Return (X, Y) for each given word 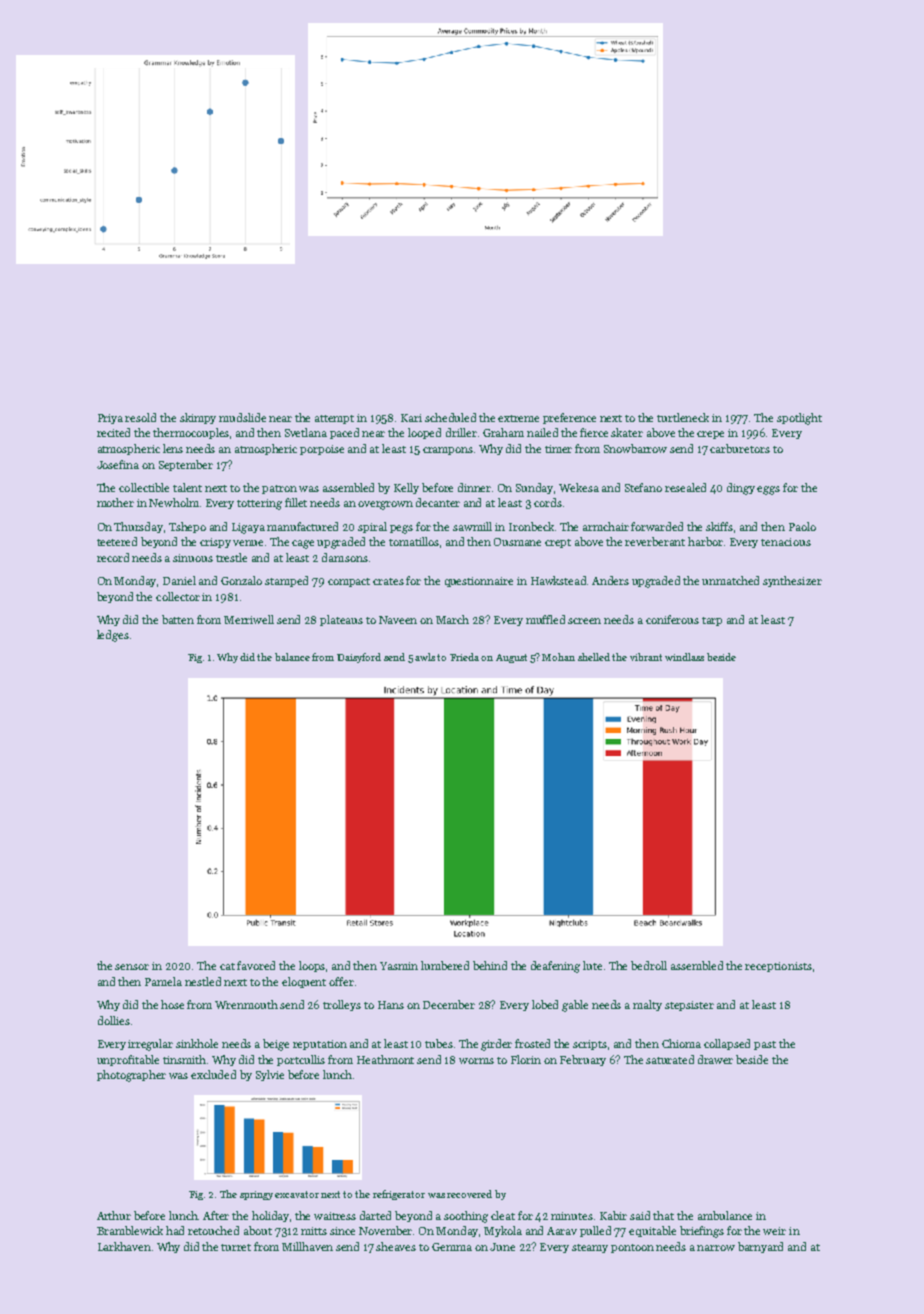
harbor (705, 541)
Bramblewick (130, 1230)
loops (312, 966)
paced (344, 433)
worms (476, 1061)
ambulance (725, 1215)
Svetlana (306, 432)
